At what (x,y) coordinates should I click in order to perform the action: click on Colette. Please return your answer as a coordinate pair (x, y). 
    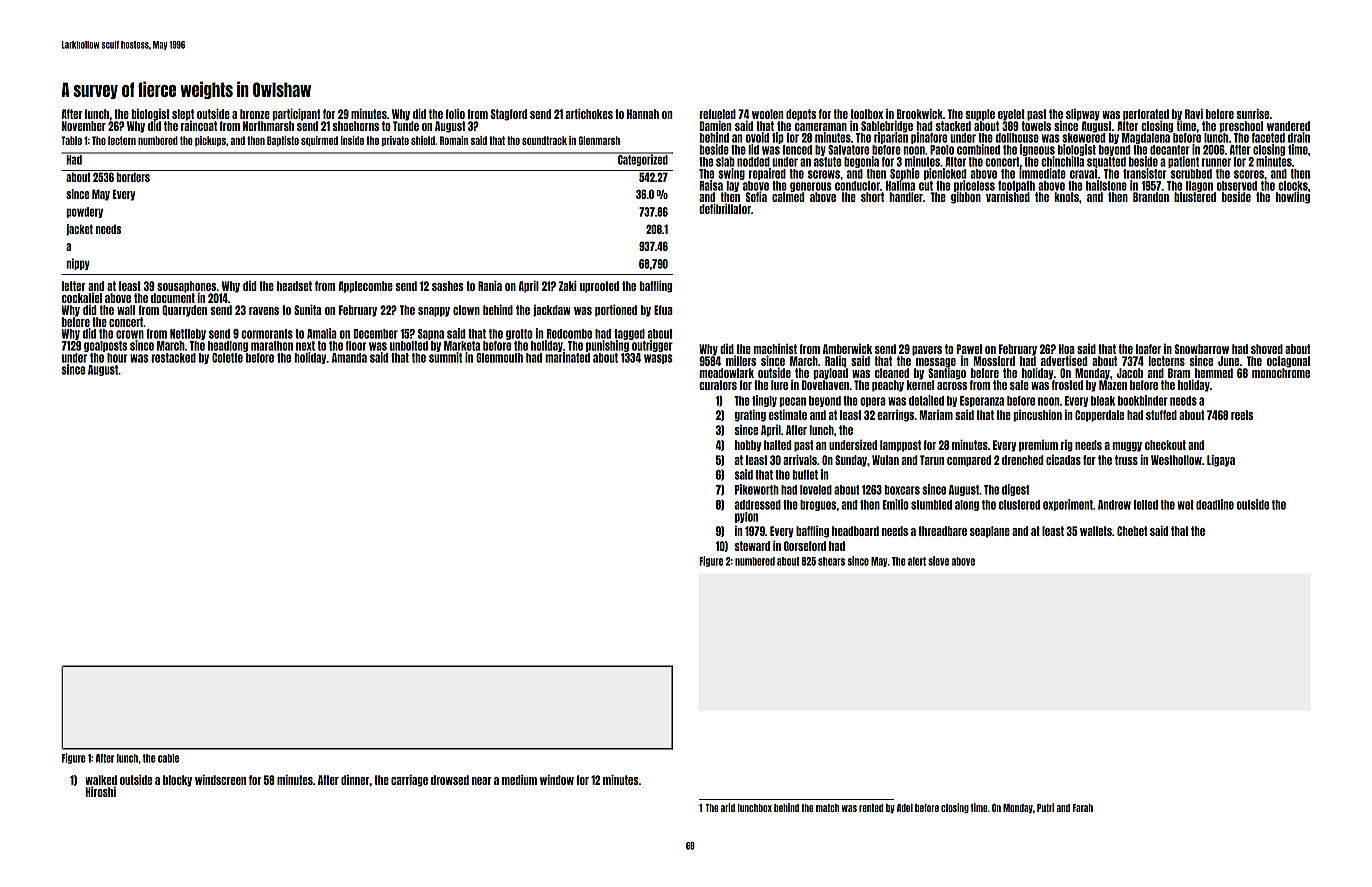
    Looking at the image, I should click on (227, 358).
